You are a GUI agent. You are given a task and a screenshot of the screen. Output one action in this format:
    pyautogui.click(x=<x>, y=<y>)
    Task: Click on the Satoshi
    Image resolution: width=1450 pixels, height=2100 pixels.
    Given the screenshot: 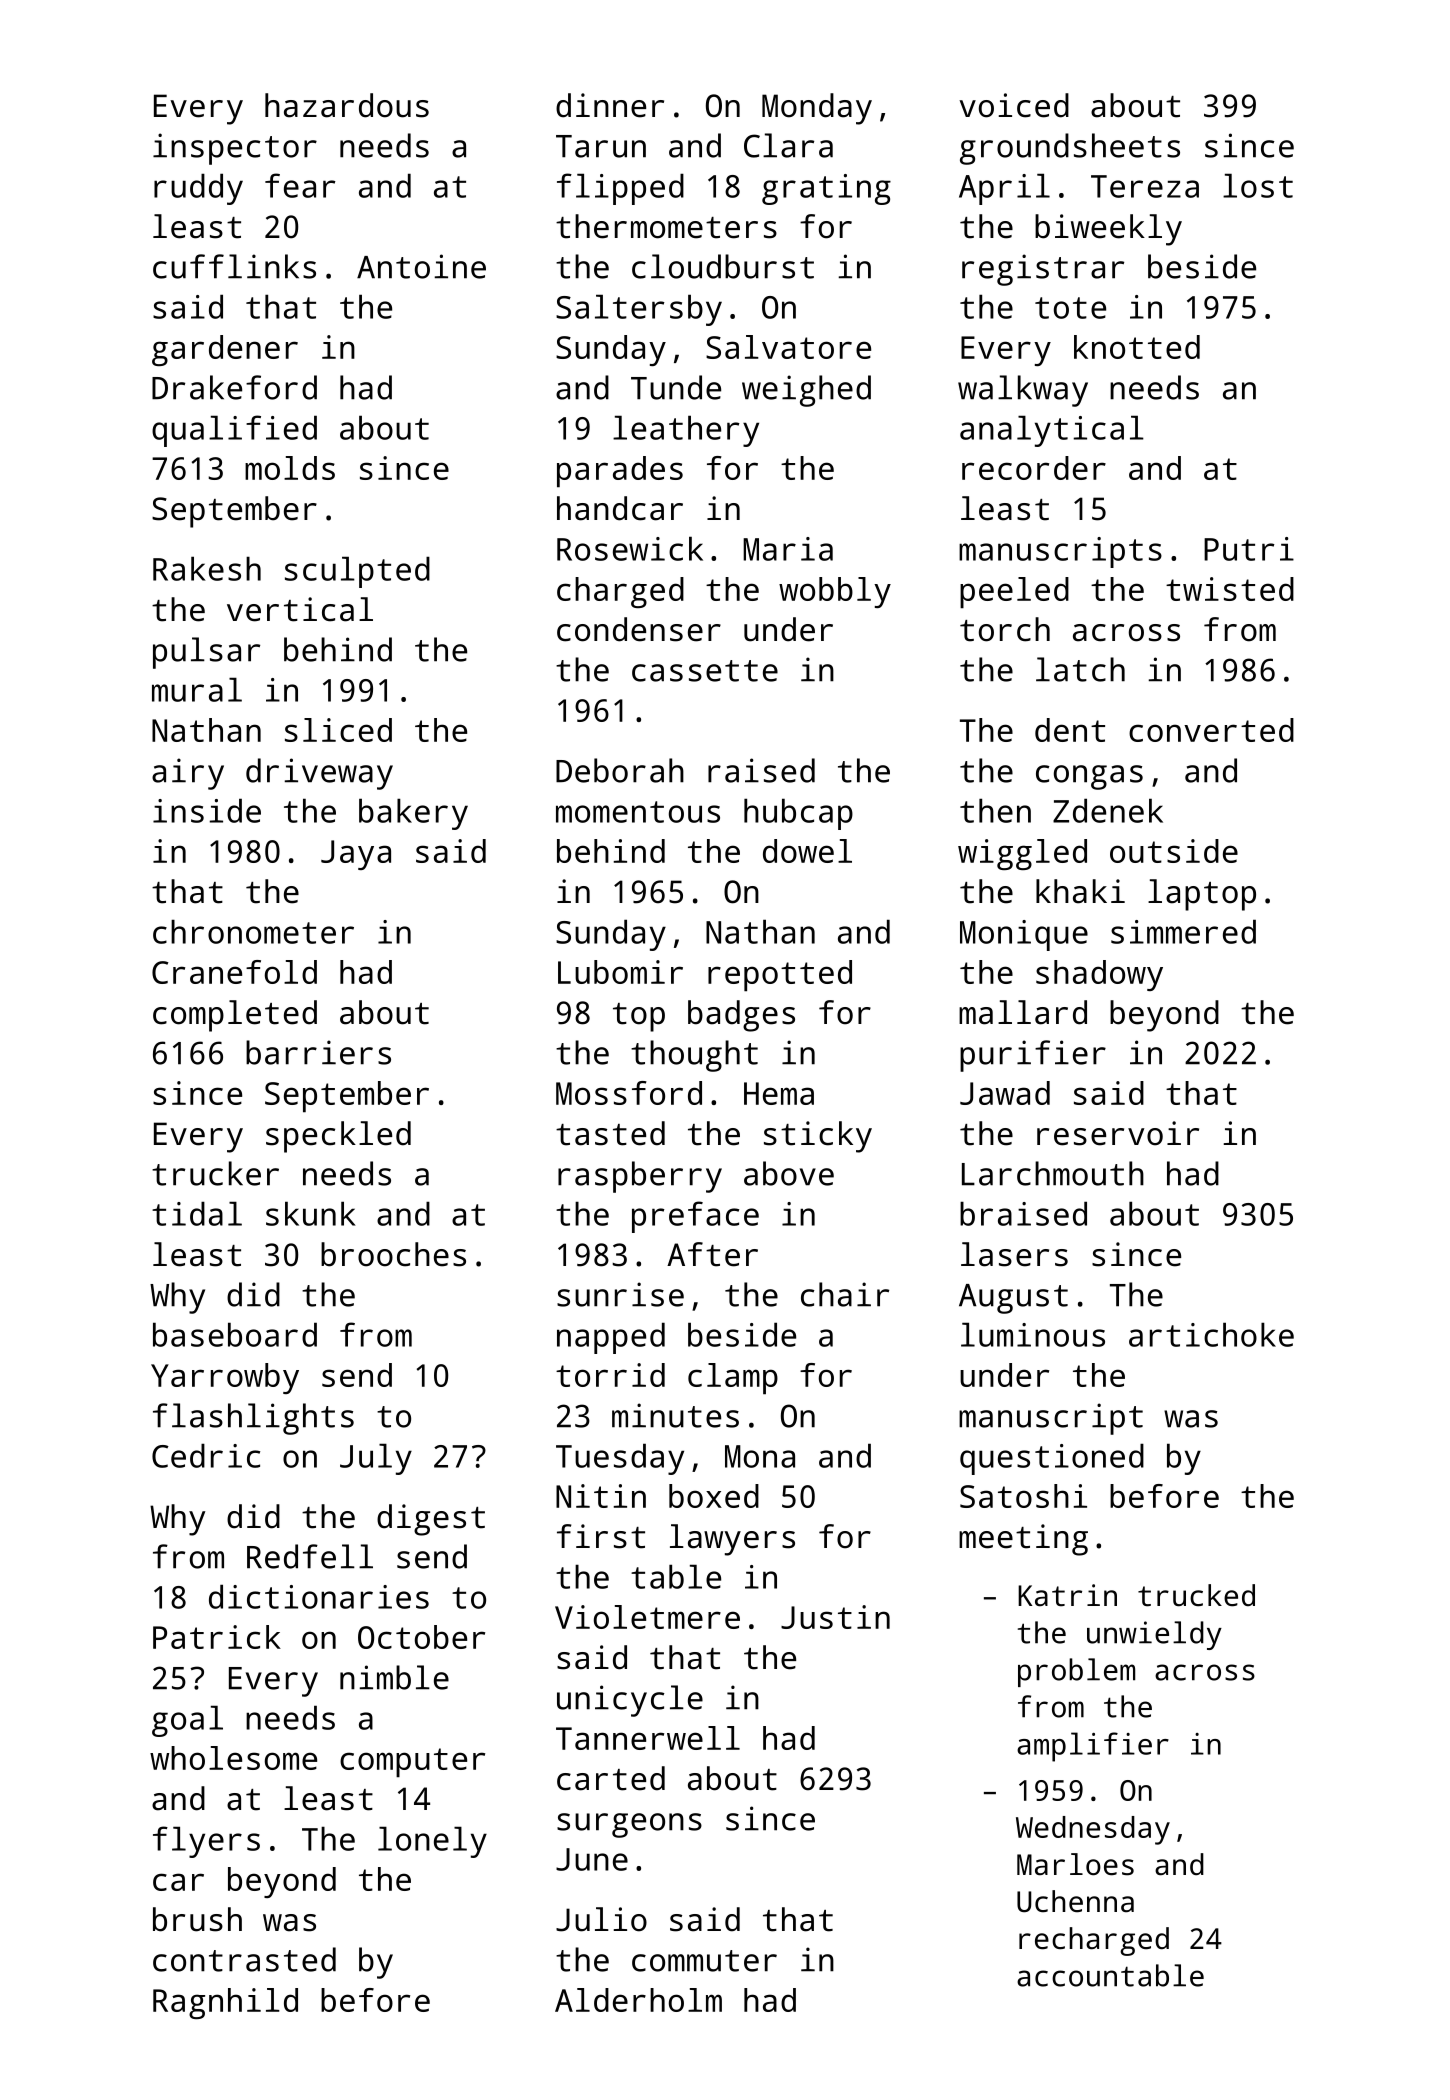 What is the action you would take?
    pyautogui.click(x=1023, y=1496)
